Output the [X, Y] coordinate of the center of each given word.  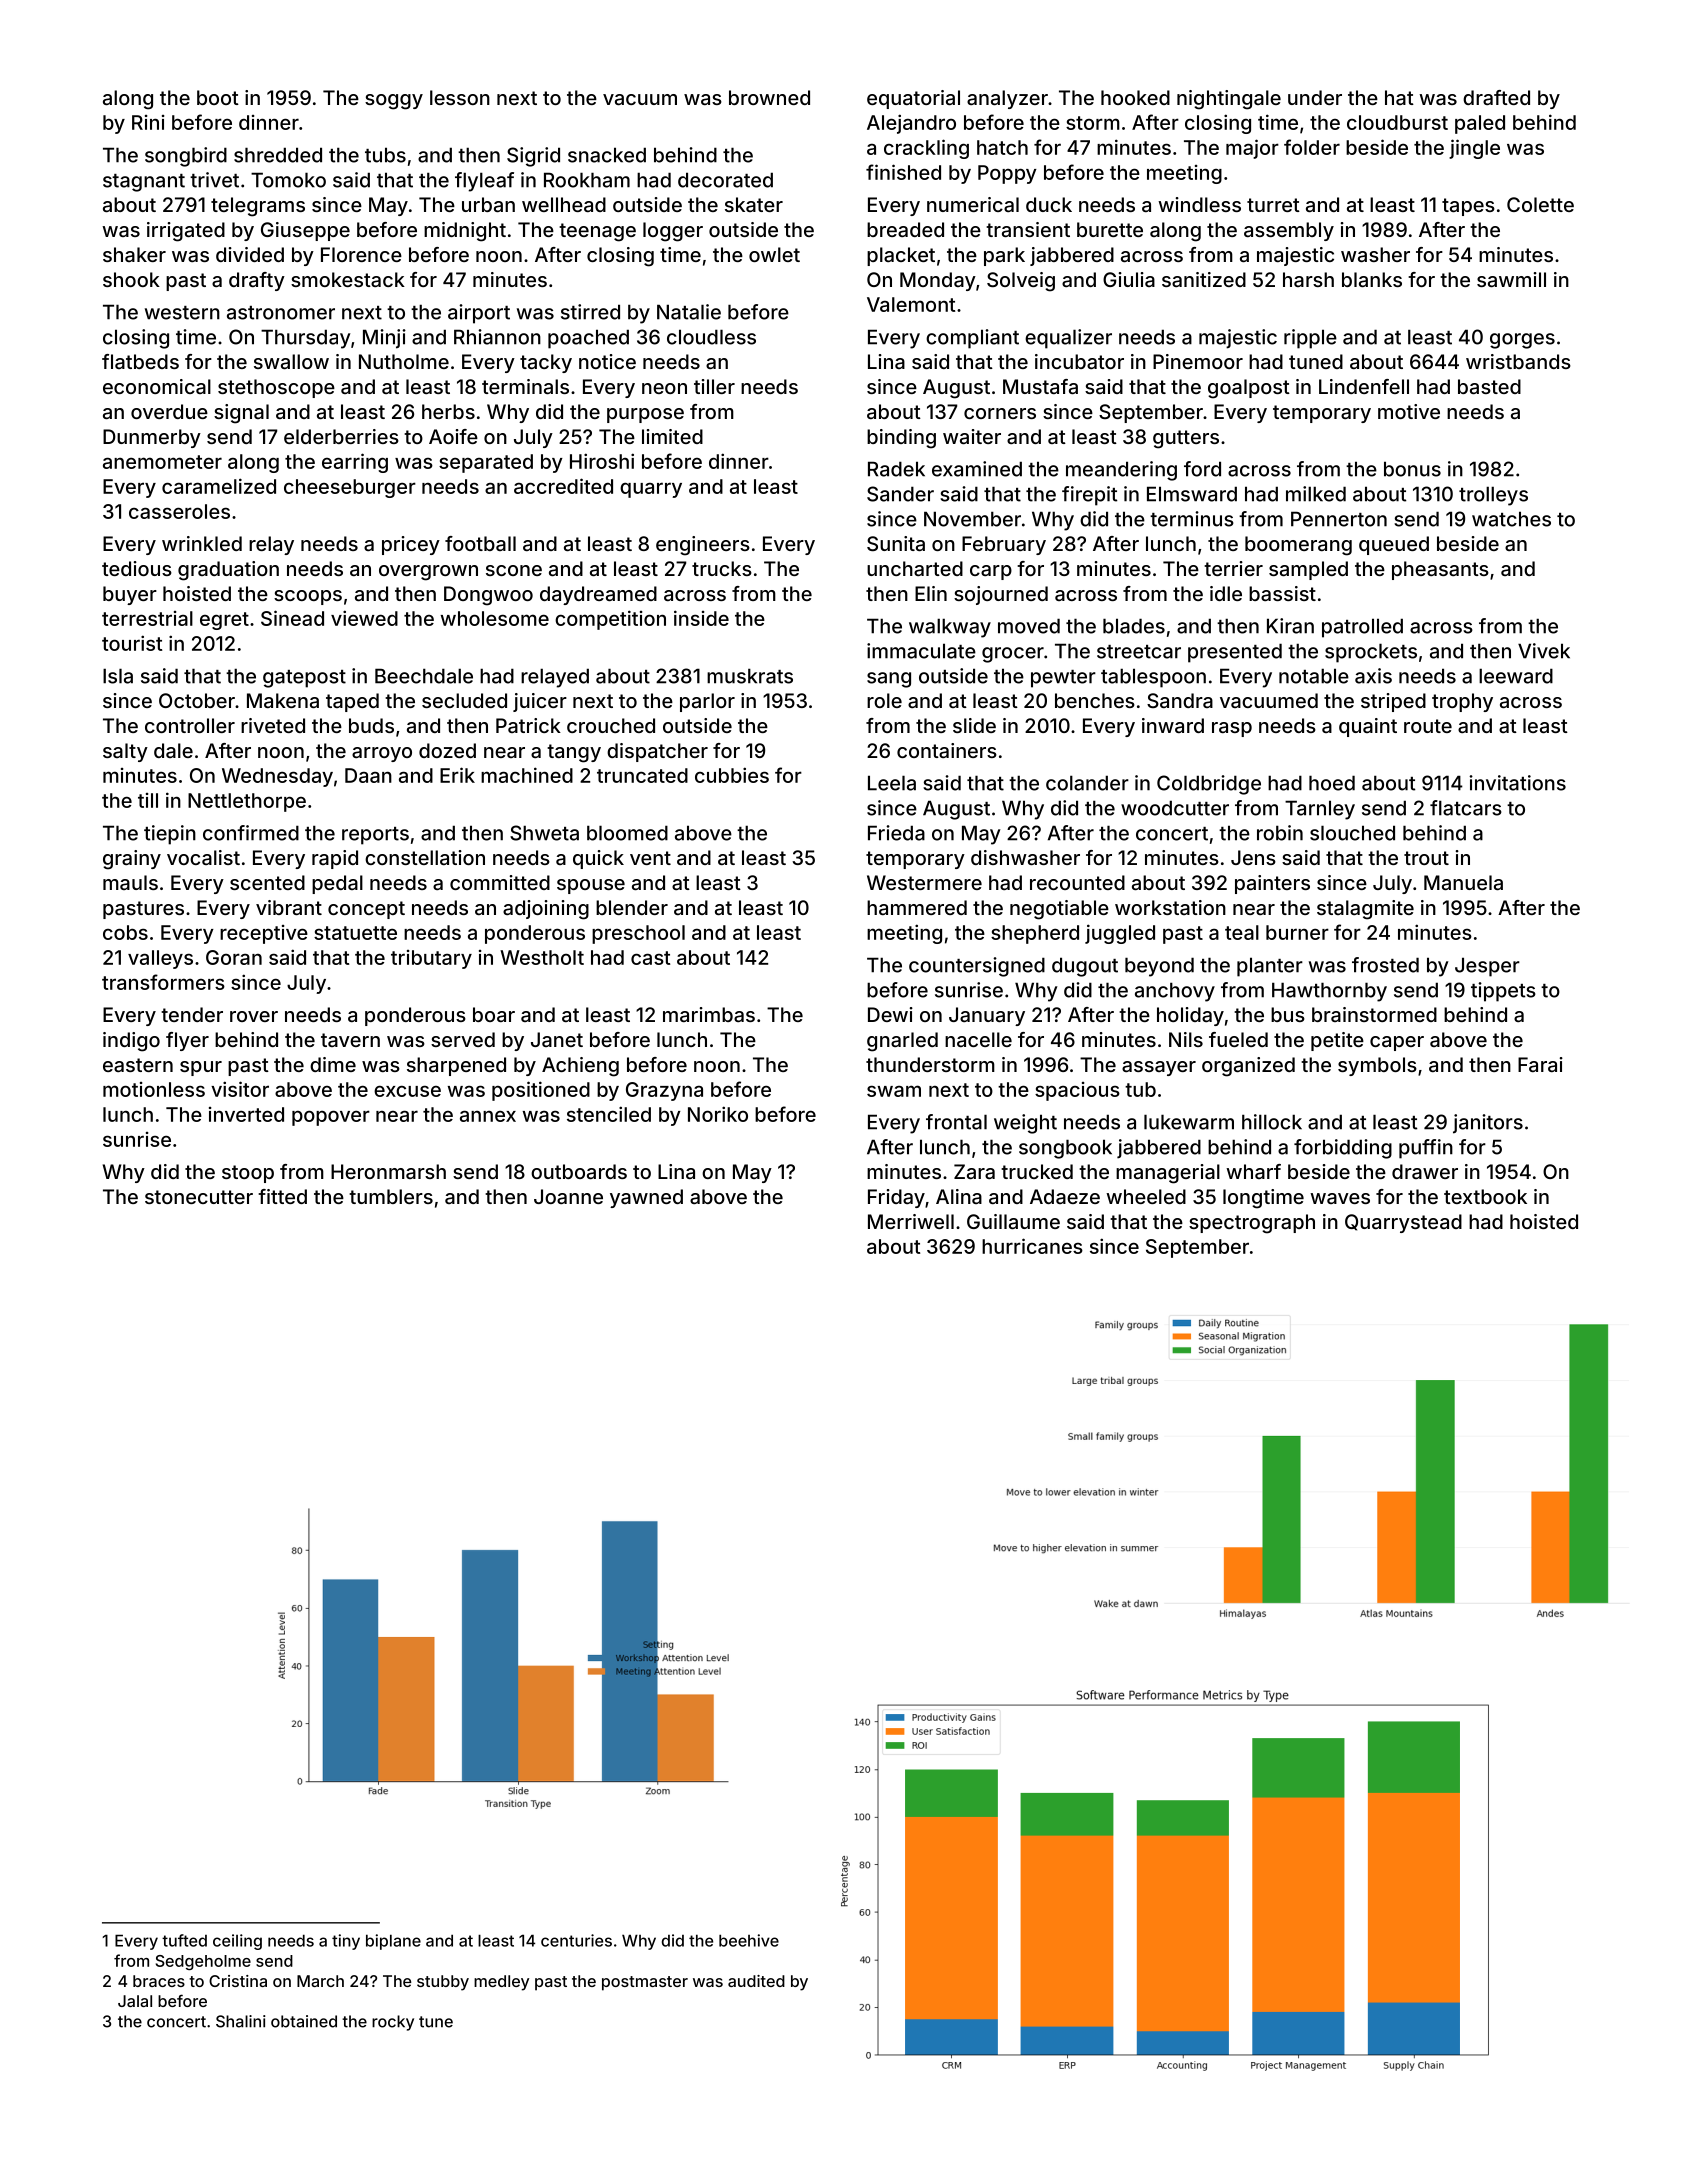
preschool [638, 934]
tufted [184, 1940]
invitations [1517, 783]
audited [756, 1981]
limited [672, 436]
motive [1409, 411]
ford [1202, 469]
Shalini [240, 2021]
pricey [411, 545]
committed [500, 882]
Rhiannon [497, 337]
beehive [749, 1940]
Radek [896, 469]
